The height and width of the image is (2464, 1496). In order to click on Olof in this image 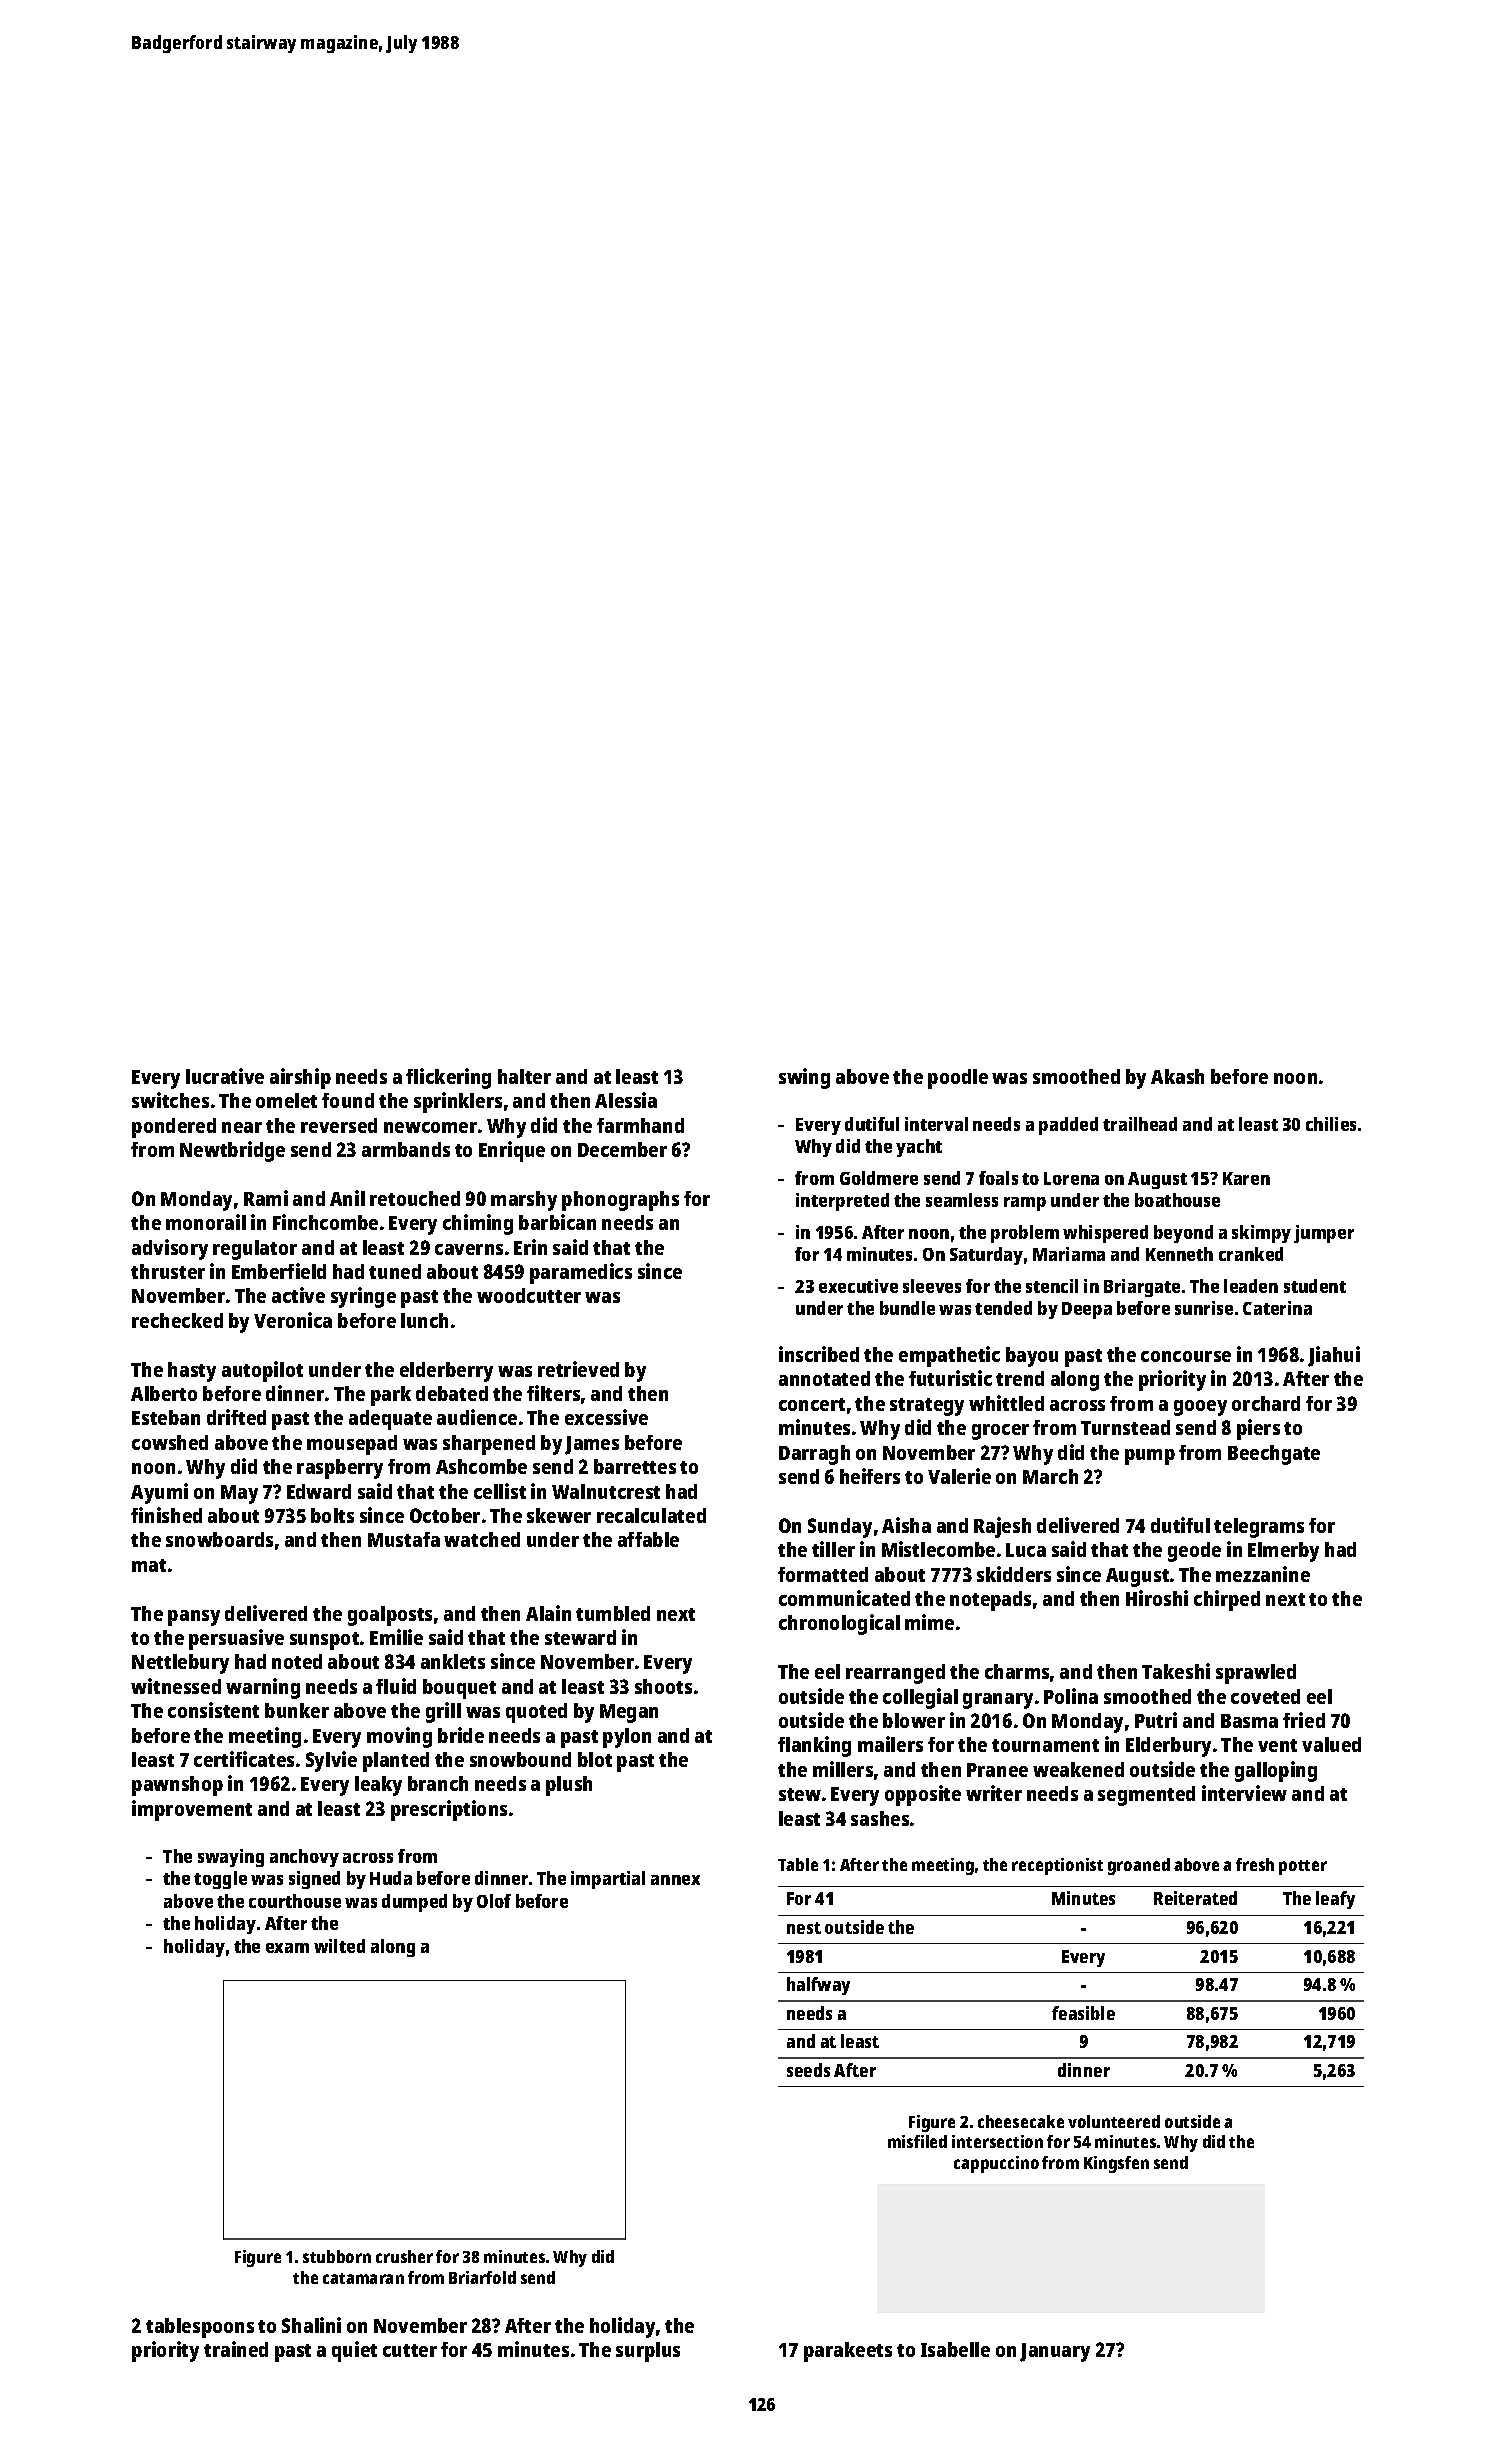, I will do `click(494, 1901)`.
